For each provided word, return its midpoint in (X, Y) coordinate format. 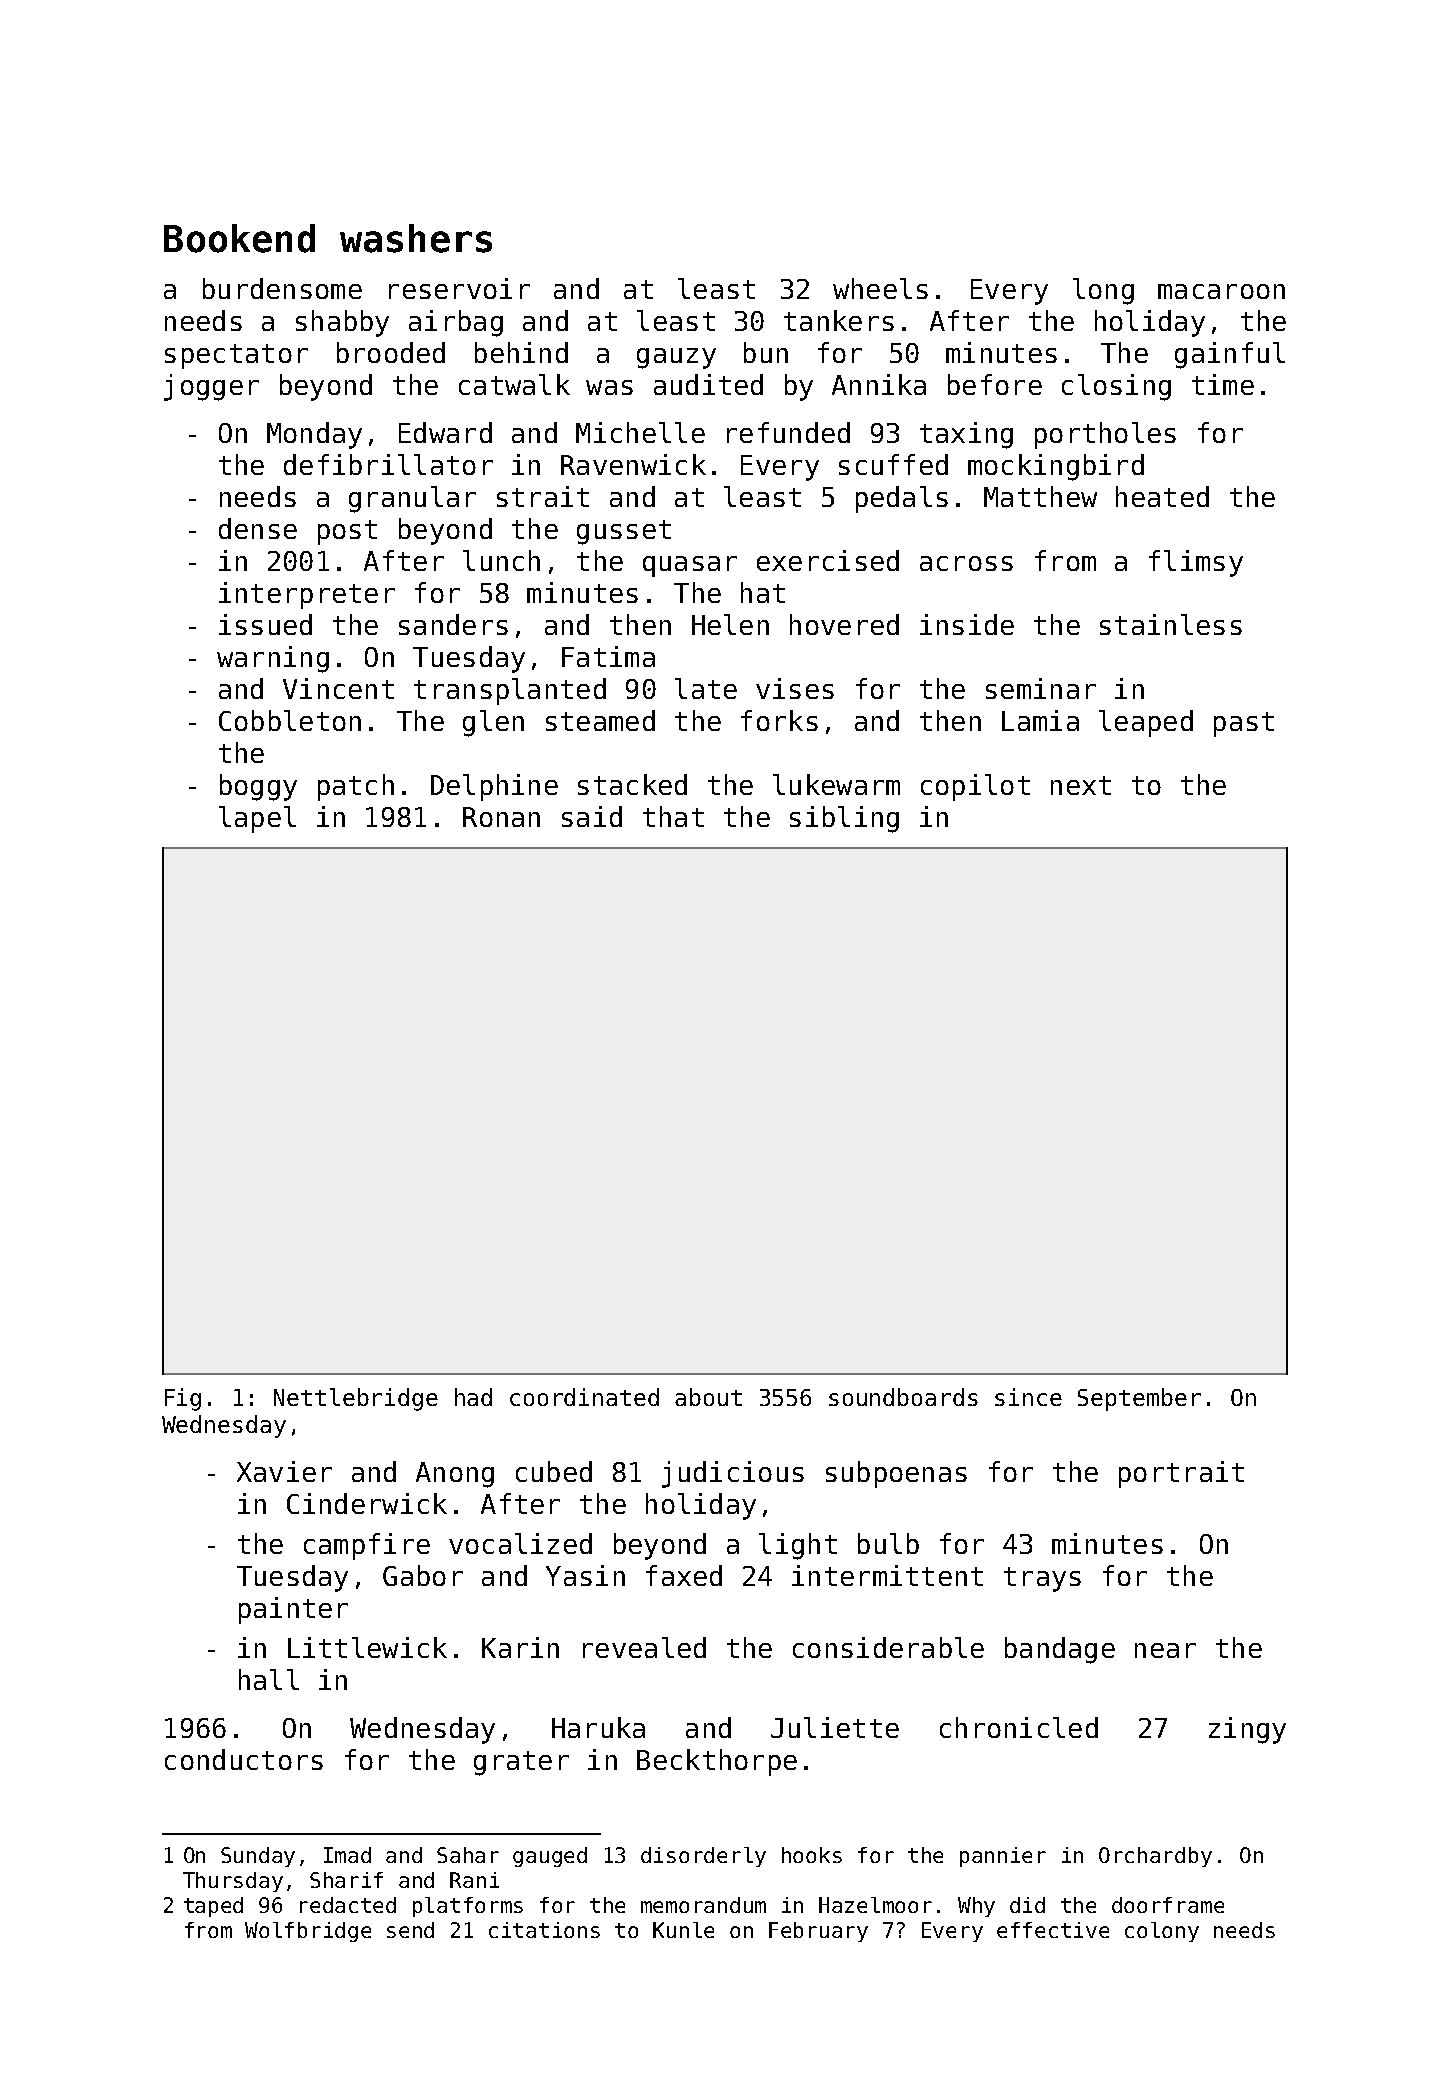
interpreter (307, 595)
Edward (445, 432)
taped (213, 1907)
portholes (1105, 435)
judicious (733, 1474)
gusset (624, 532)
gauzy (676, 358)
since (1028, 1397)
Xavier (284, 1471)
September (1139, 1399)
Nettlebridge (356, 1399)
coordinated (584, 1397)
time (1223, 384)
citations (544, 1930)
